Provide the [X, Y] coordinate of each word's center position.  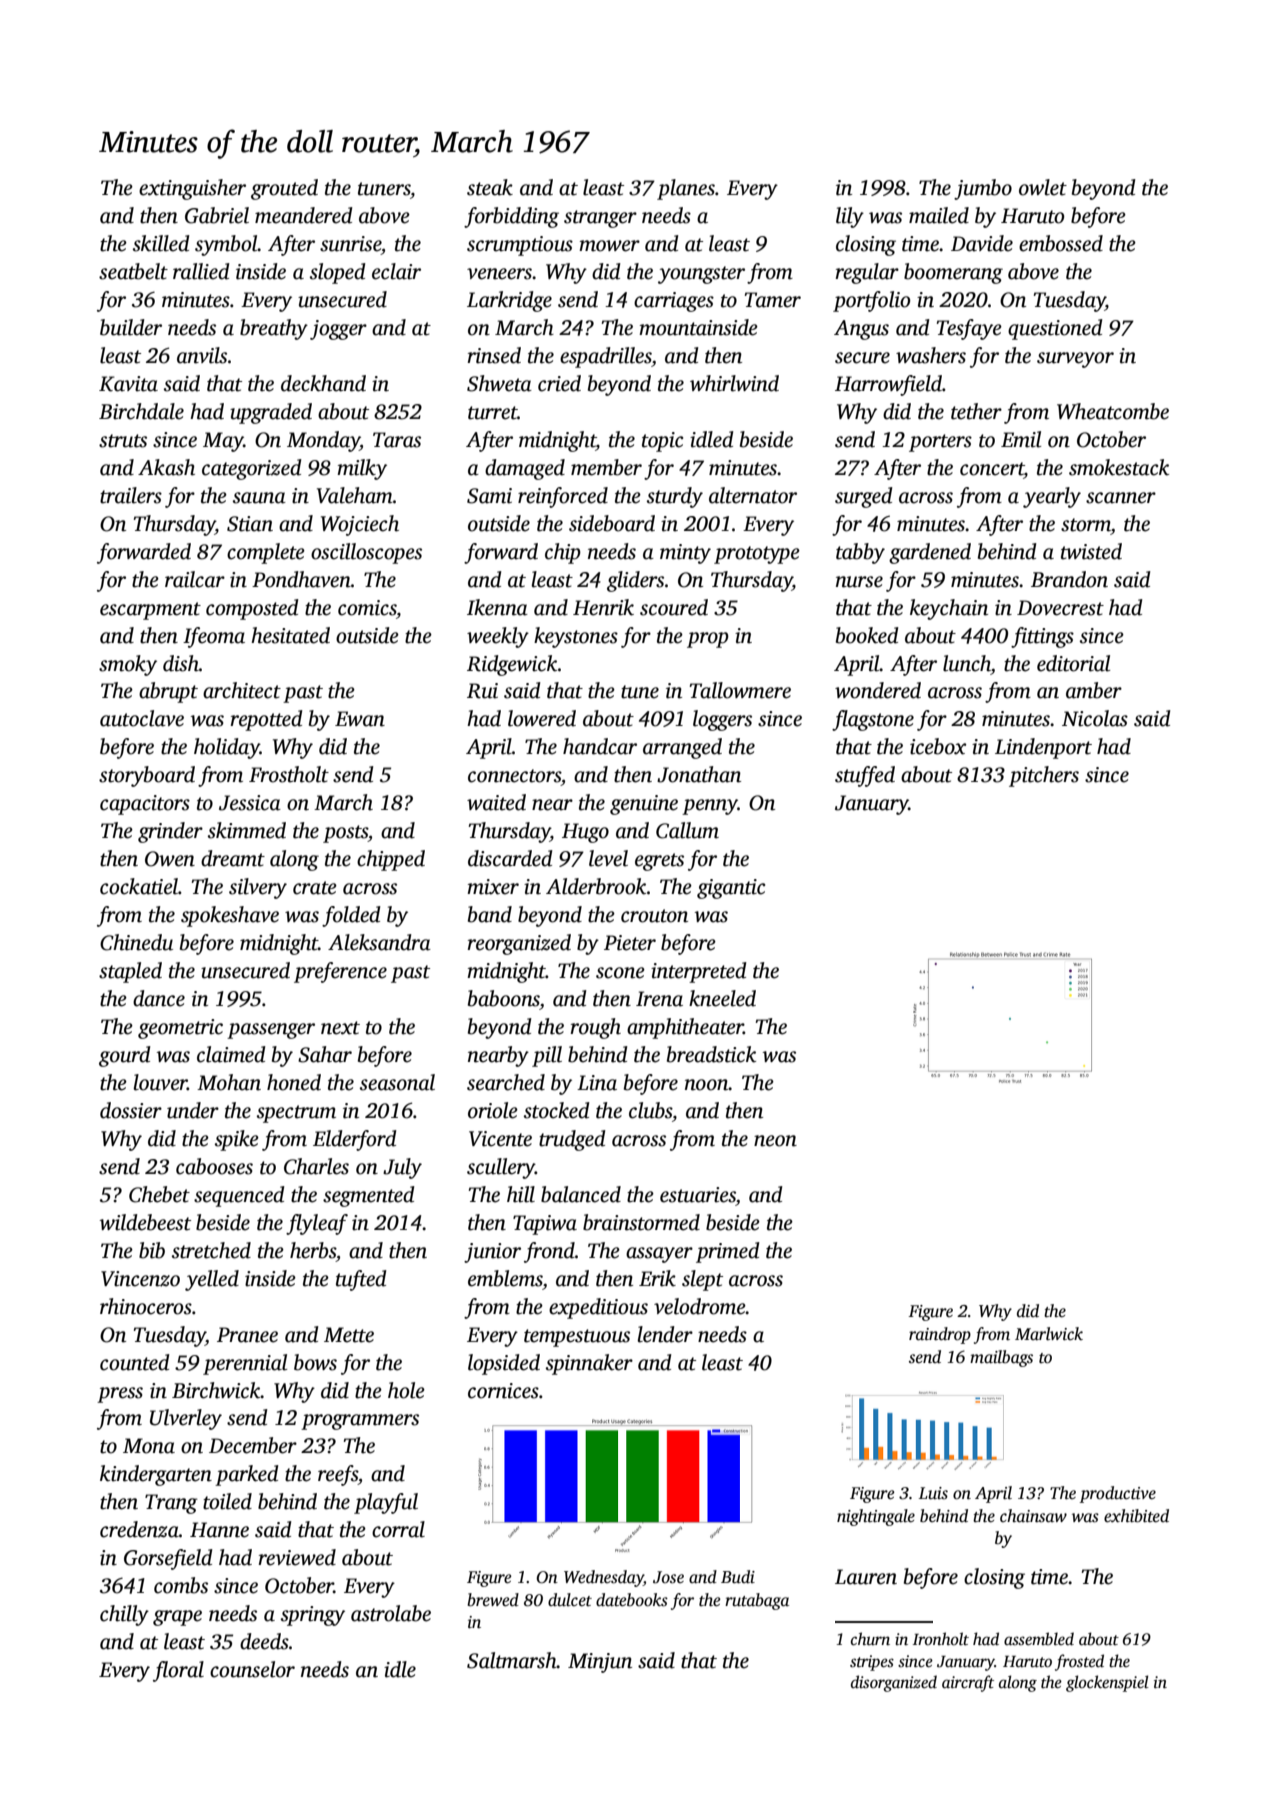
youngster [701, 275]
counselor [252, 1669]
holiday [227, 748]
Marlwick [1049, 1334]
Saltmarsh [512, 1660]
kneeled [722, 998]
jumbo [983, 189]
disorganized [894, 1683]
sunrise [350, 244]
